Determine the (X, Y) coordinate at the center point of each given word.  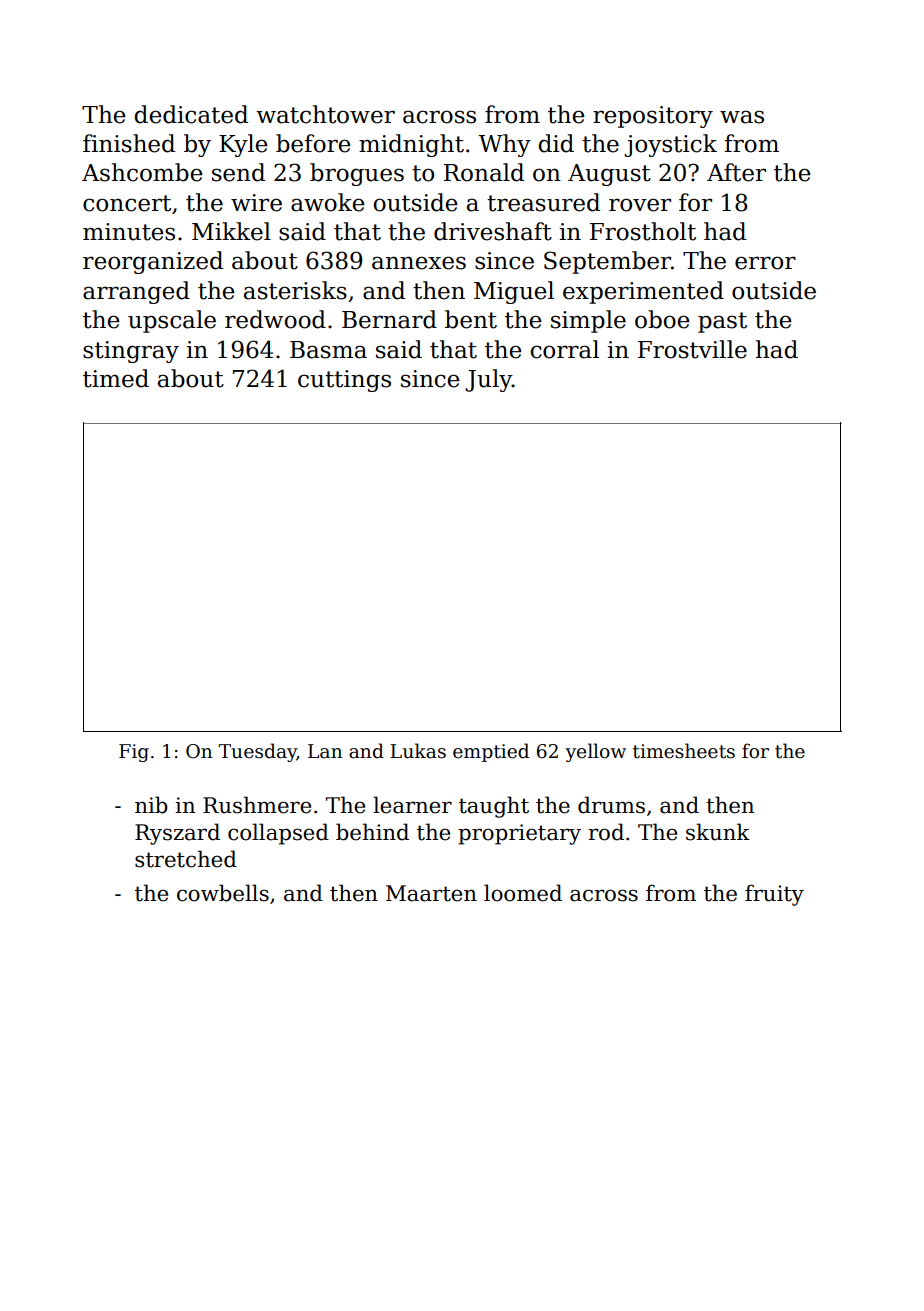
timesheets (684, 751)
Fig (134, 753)
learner (412, 805)
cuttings (344, 381)
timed (116, 378)
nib (151, 805)
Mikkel (231, 231)
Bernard (389, 319)
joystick (670, 145)
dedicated (191, 114)
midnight (411, 145)
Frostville (692, 349)
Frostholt (643, 231)
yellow (595, 752)
